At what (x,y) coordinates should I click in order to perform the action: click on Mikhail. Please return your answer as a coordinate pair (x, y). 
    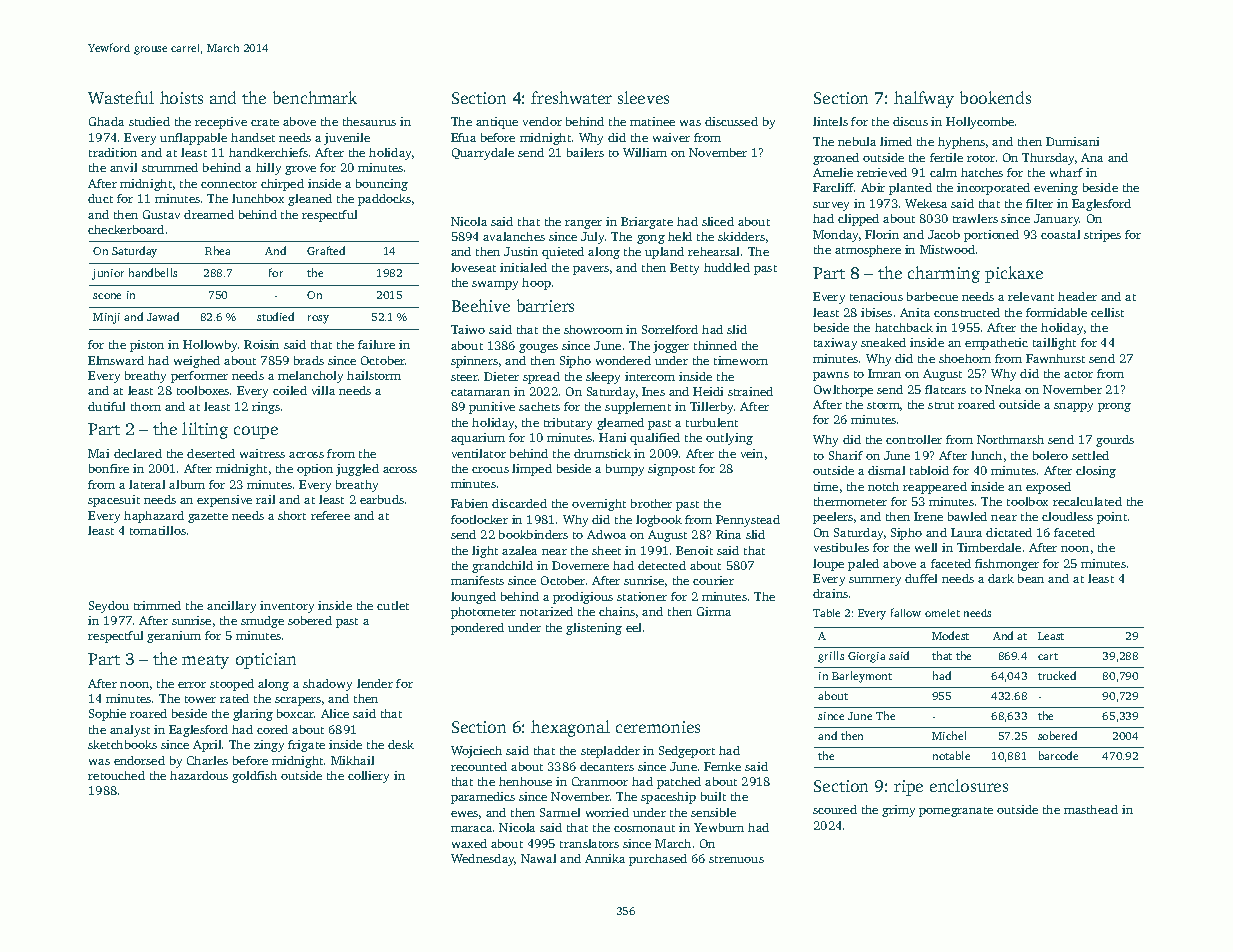
    Looking at the image, I should click on (352, 760).
